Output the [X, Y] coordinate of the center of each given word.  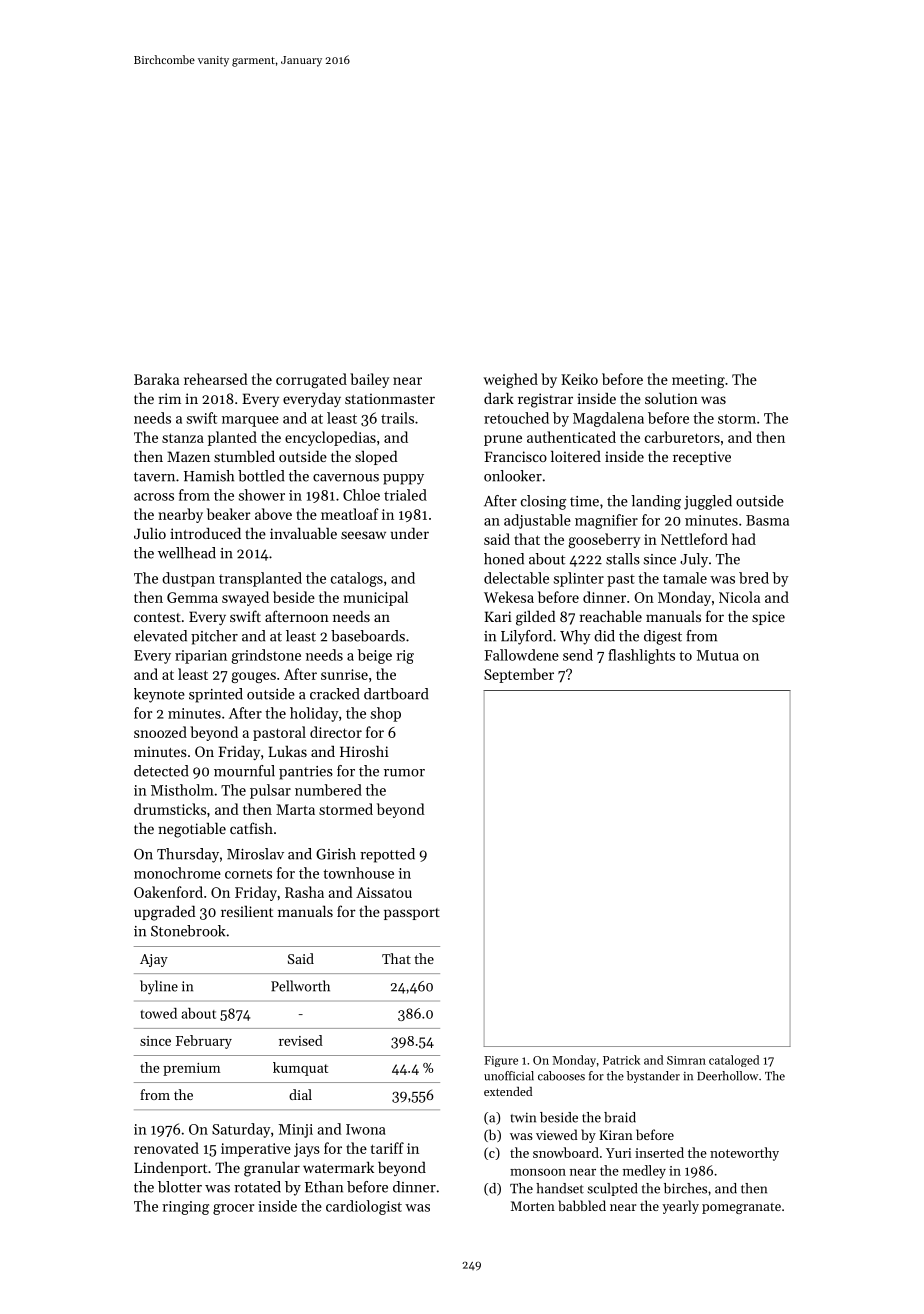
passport [412, 914]
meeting [698, 381]
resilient [247, 911]
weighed [510, 380]
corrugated [311, 380]
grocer [233, 1209]
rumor [404, 773]
